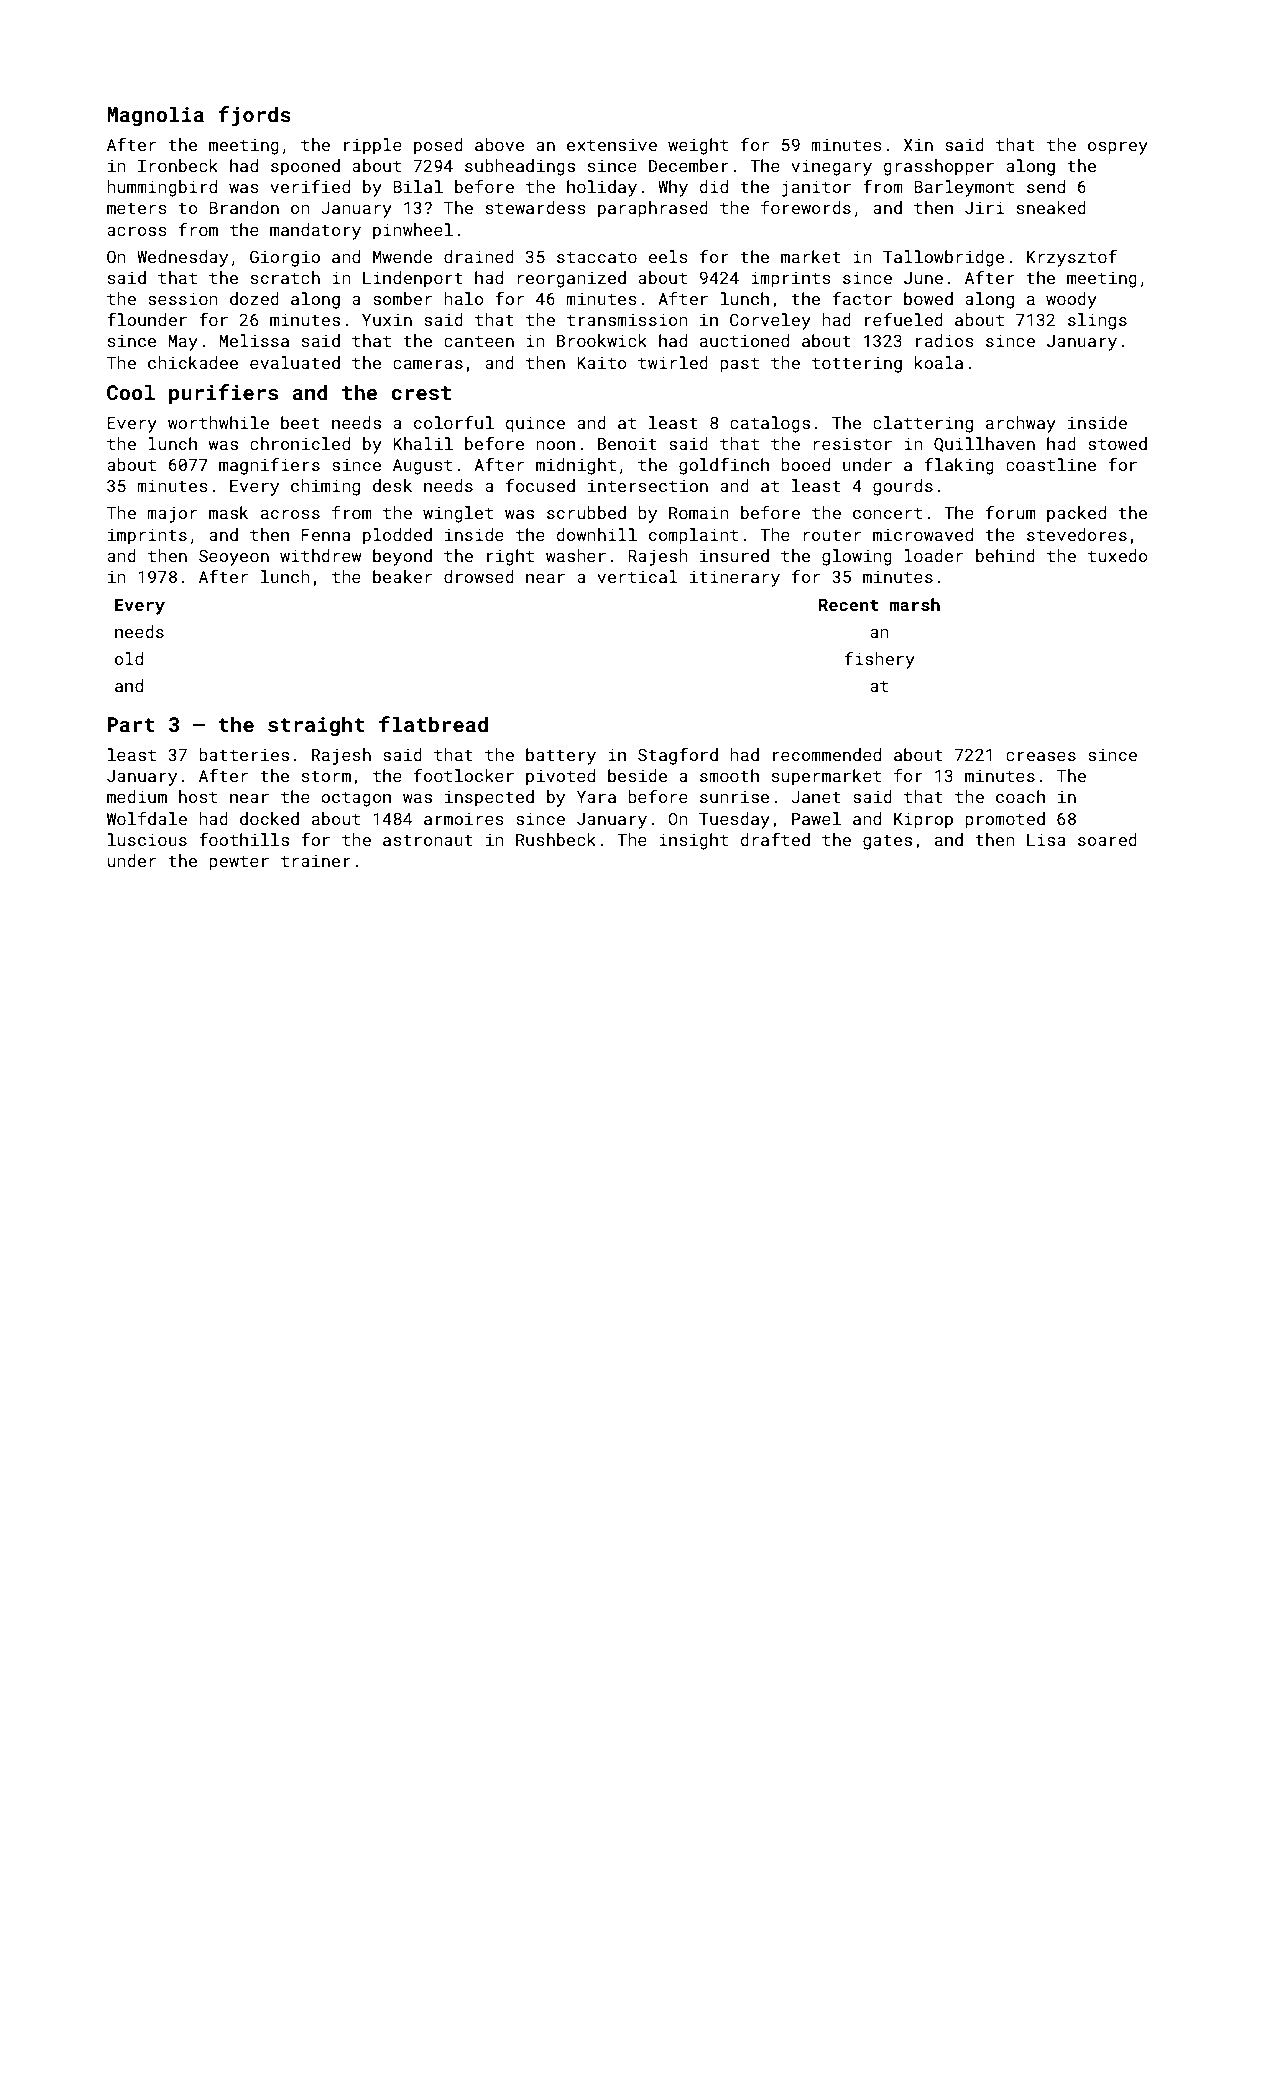 This screenshot has height=2080, width=1263. Describe the element at coordinates (269, 466) in the screenshot. I see `magnifiers` at that location.
